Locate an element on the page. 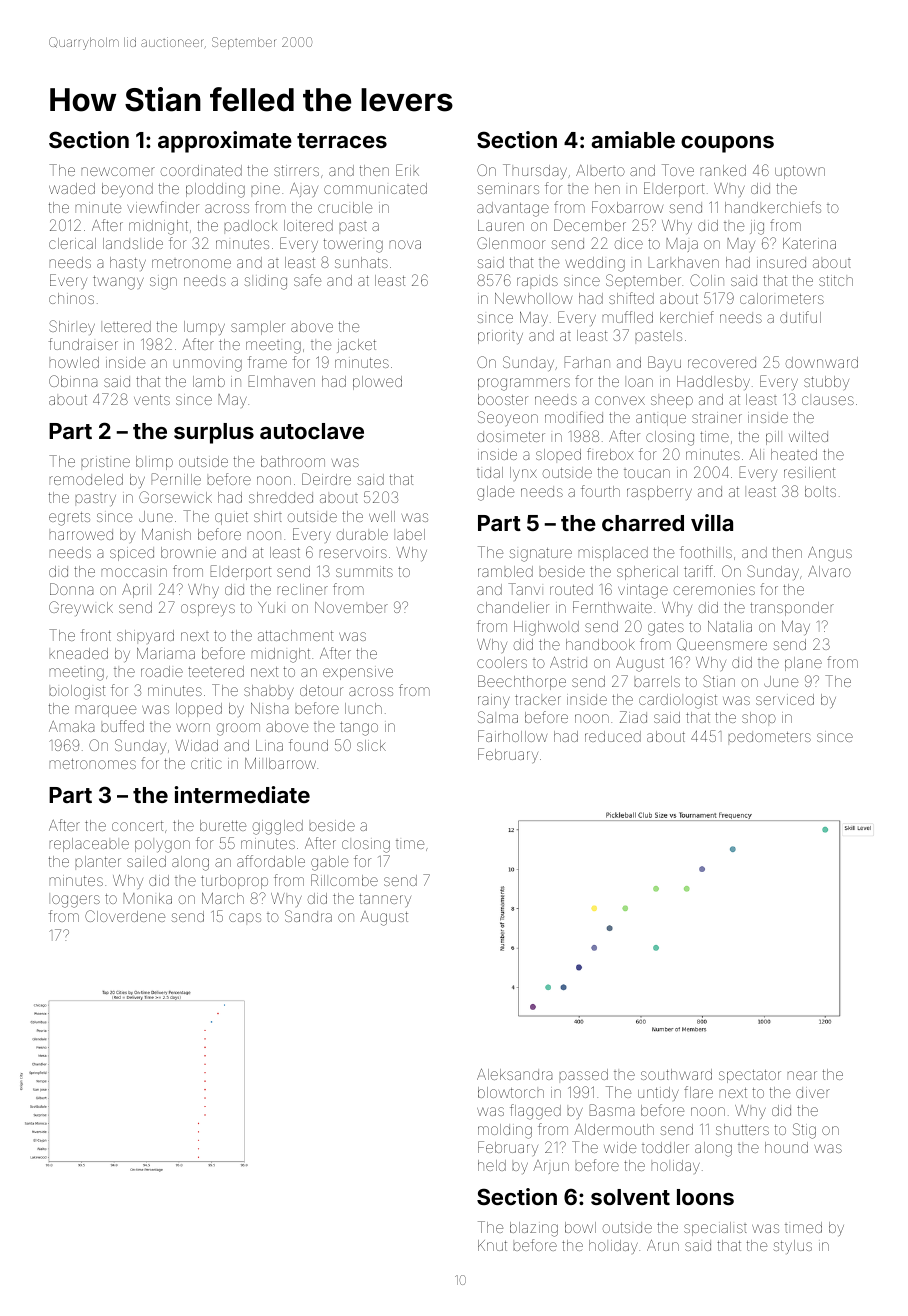 This document has height=1316, width=908. coupons is located at coordinates (727, 144).
